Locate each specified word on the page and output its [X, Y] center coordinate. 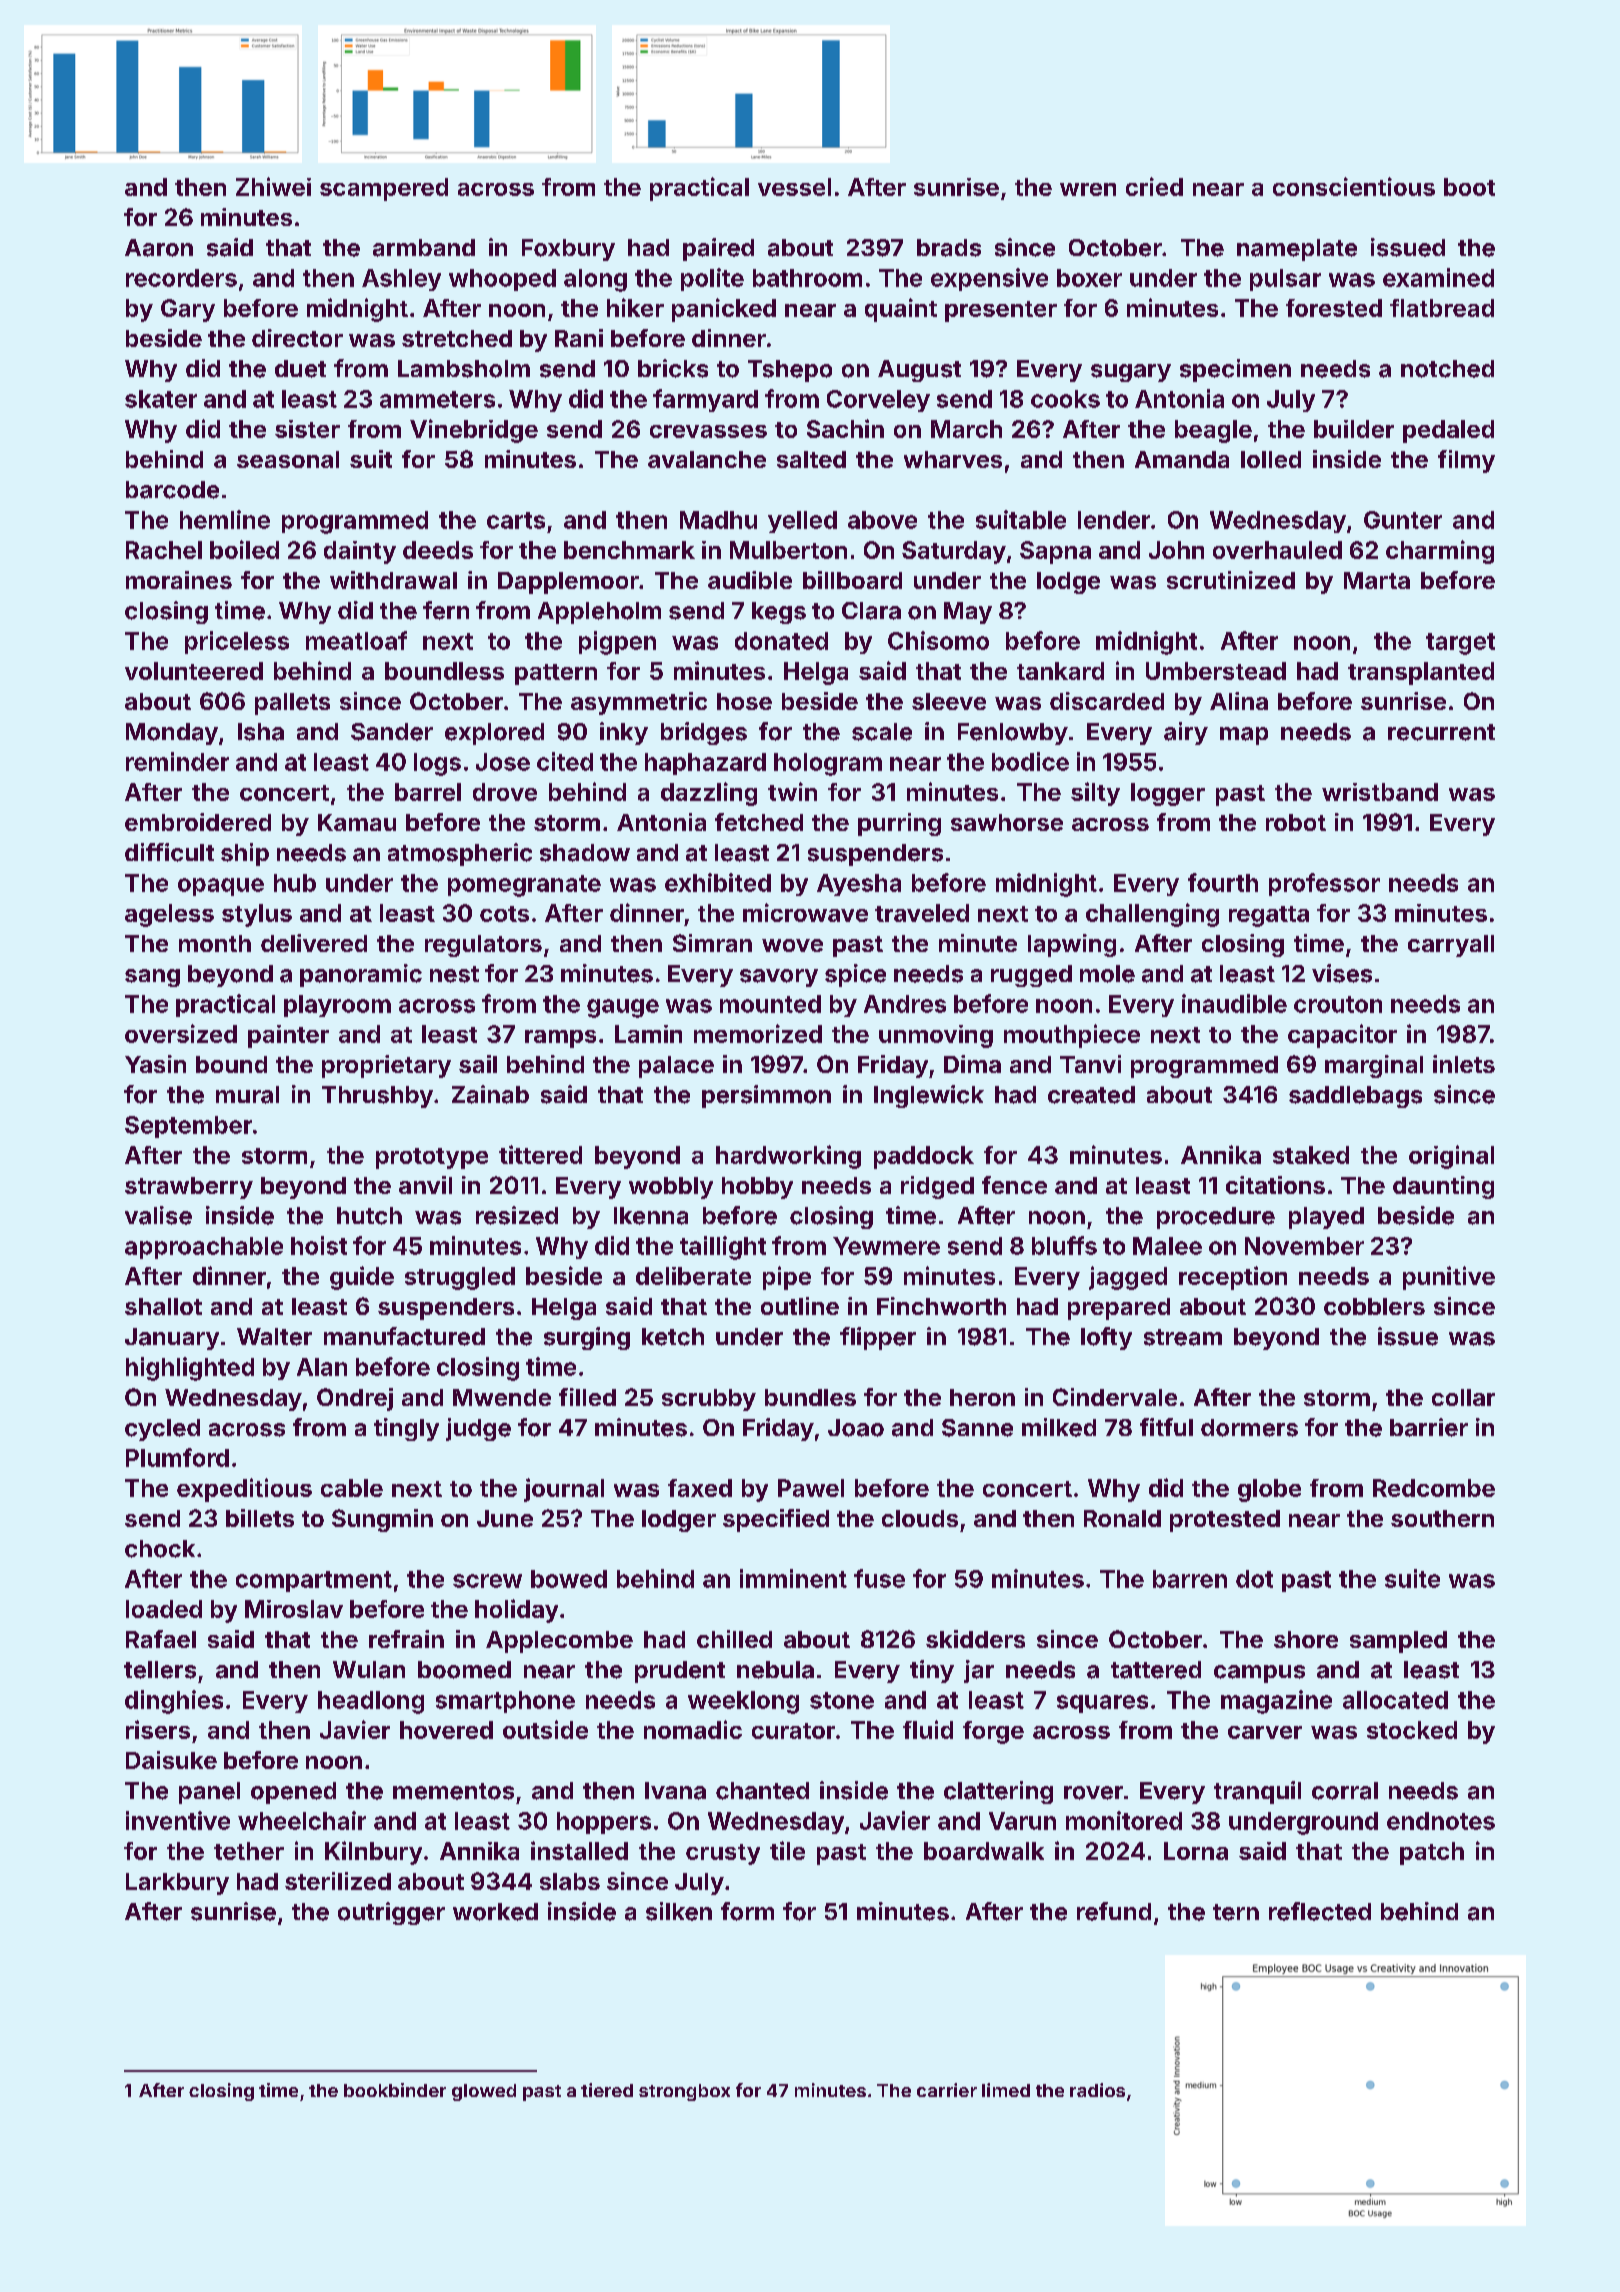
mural [247, 1095]
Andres [905, 1004]
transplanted [1421, 673]
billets [260, 1518]
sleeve [949, 701]
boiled [244, 549]
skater [161, 399]
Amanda [1182, 459]
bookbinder [395, 2090]
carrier [947, 2090]
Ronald [1122, 1518]
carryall [1451, 946]
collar [1463, 1397]
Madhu [718, 520]
